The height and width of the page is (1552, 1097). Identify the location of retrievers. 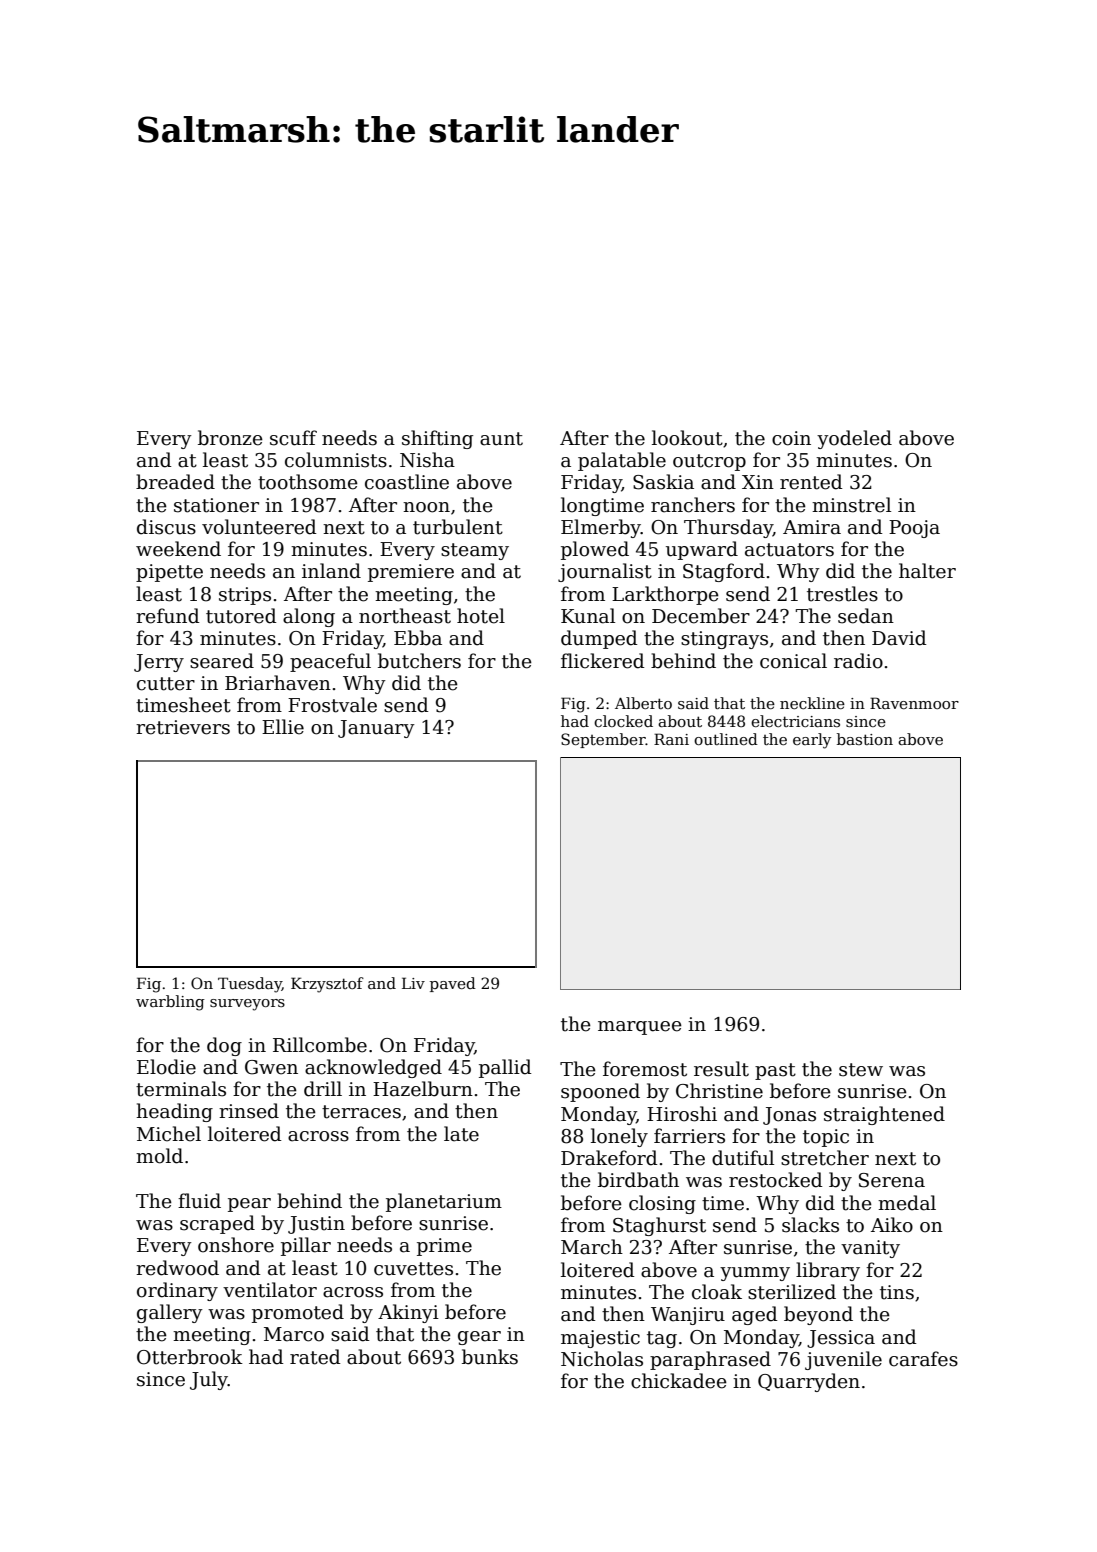
(183, 727).
